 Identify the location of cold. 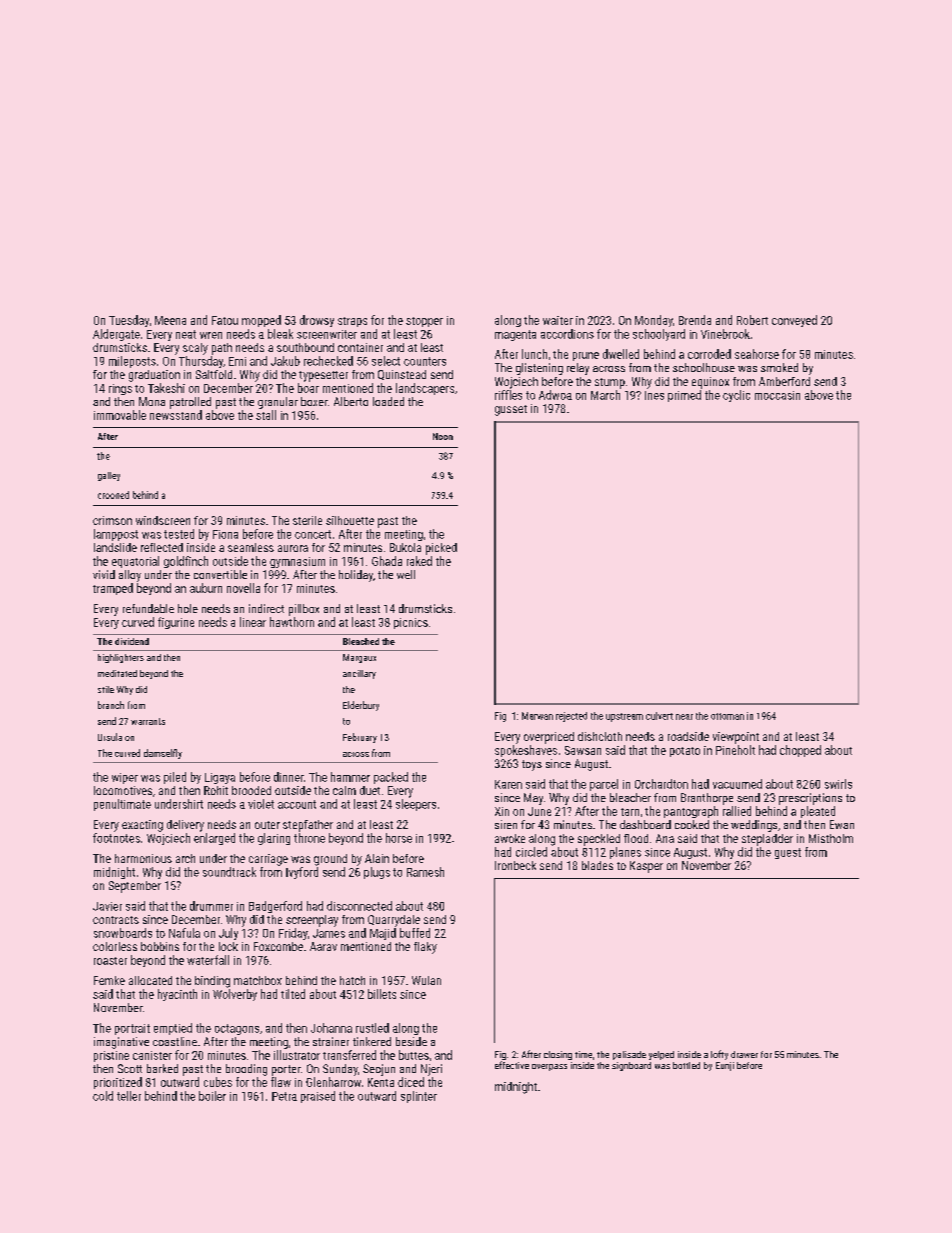
(103, 1096).
